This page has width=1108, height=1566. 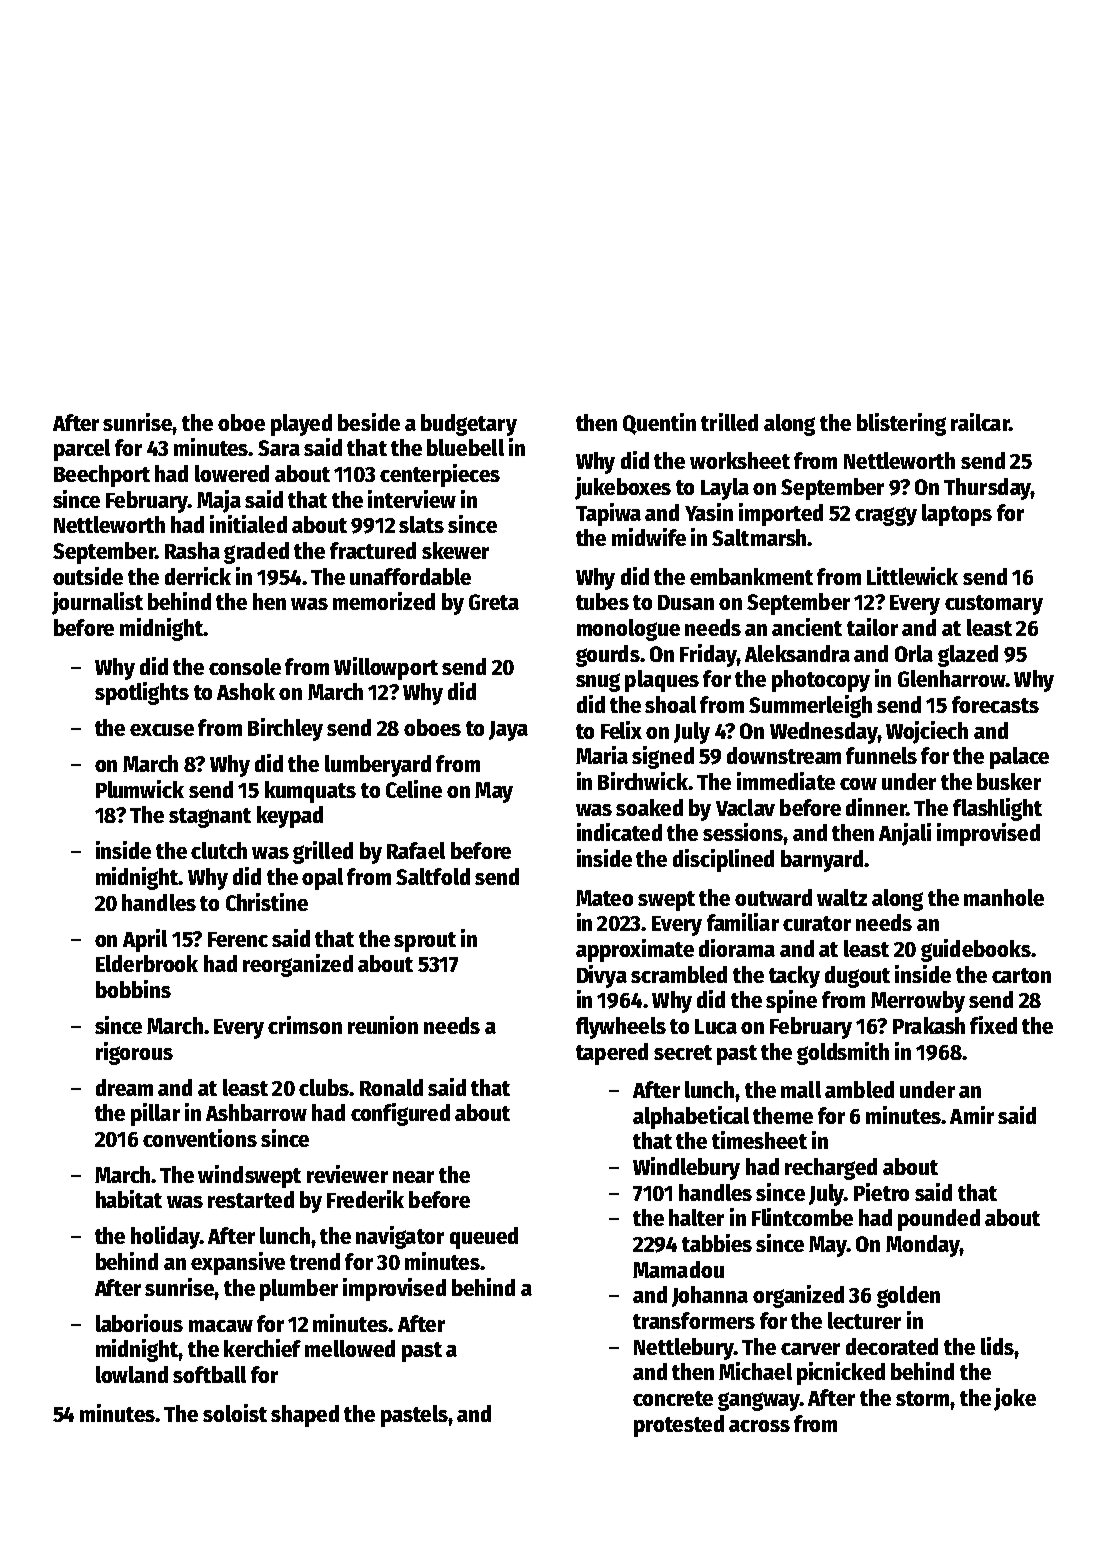 I want to click on signed, so click(x=663, y=757).
